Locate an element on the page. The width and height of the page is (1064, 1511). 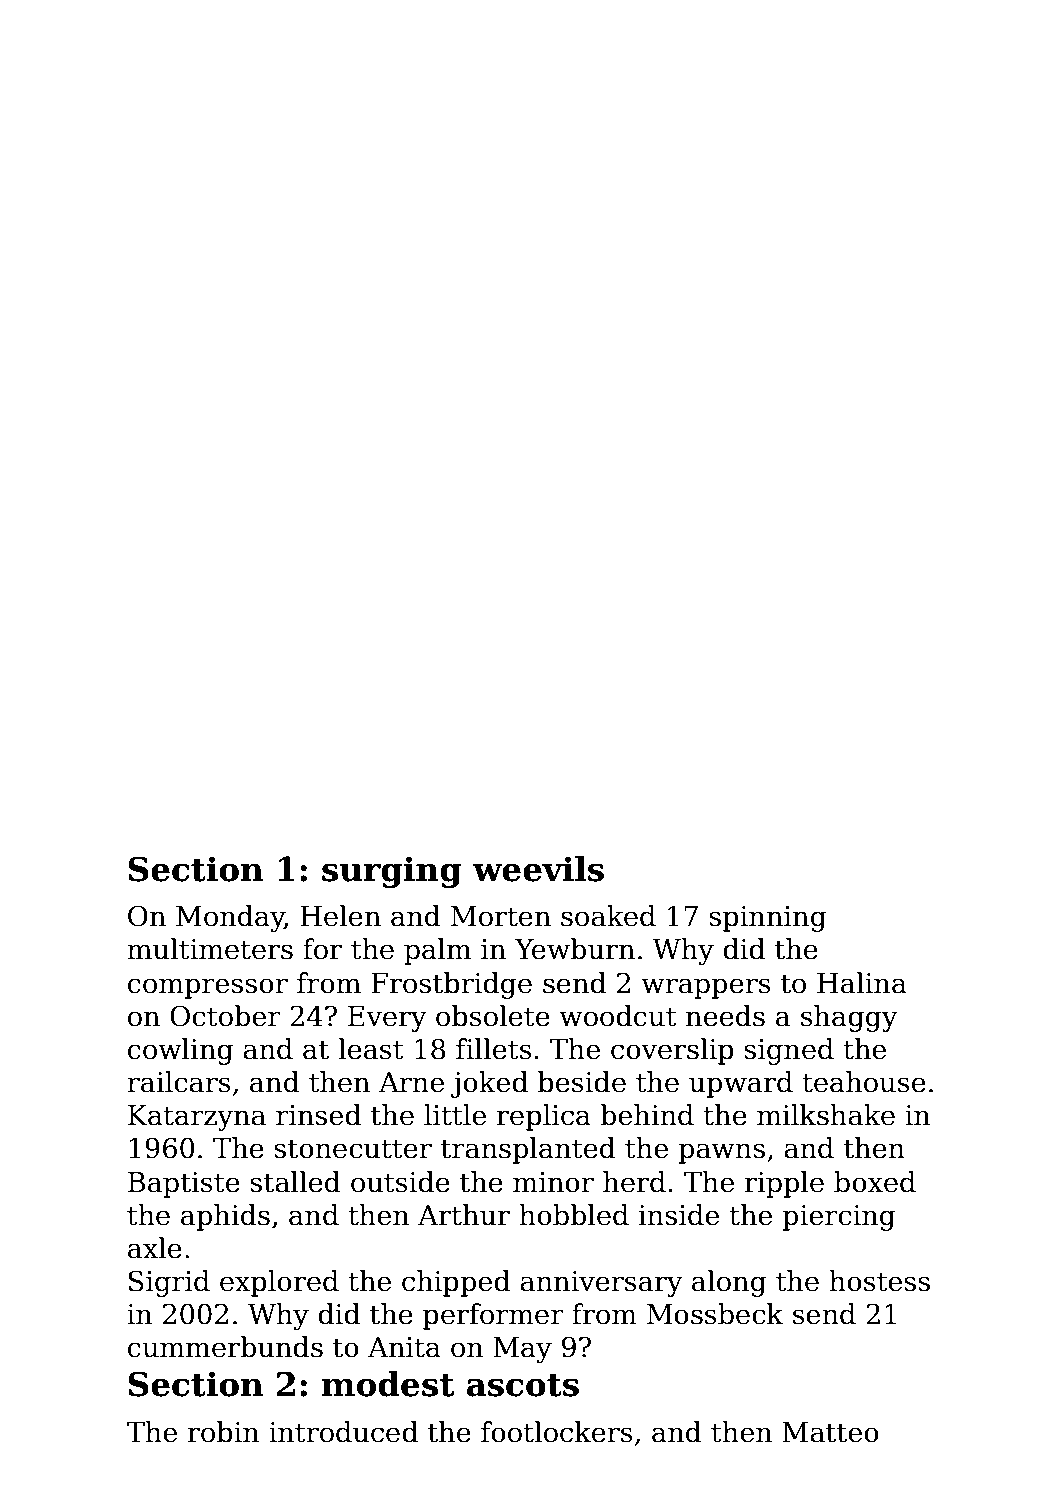
Monday is located at coordinates (230, 918).
